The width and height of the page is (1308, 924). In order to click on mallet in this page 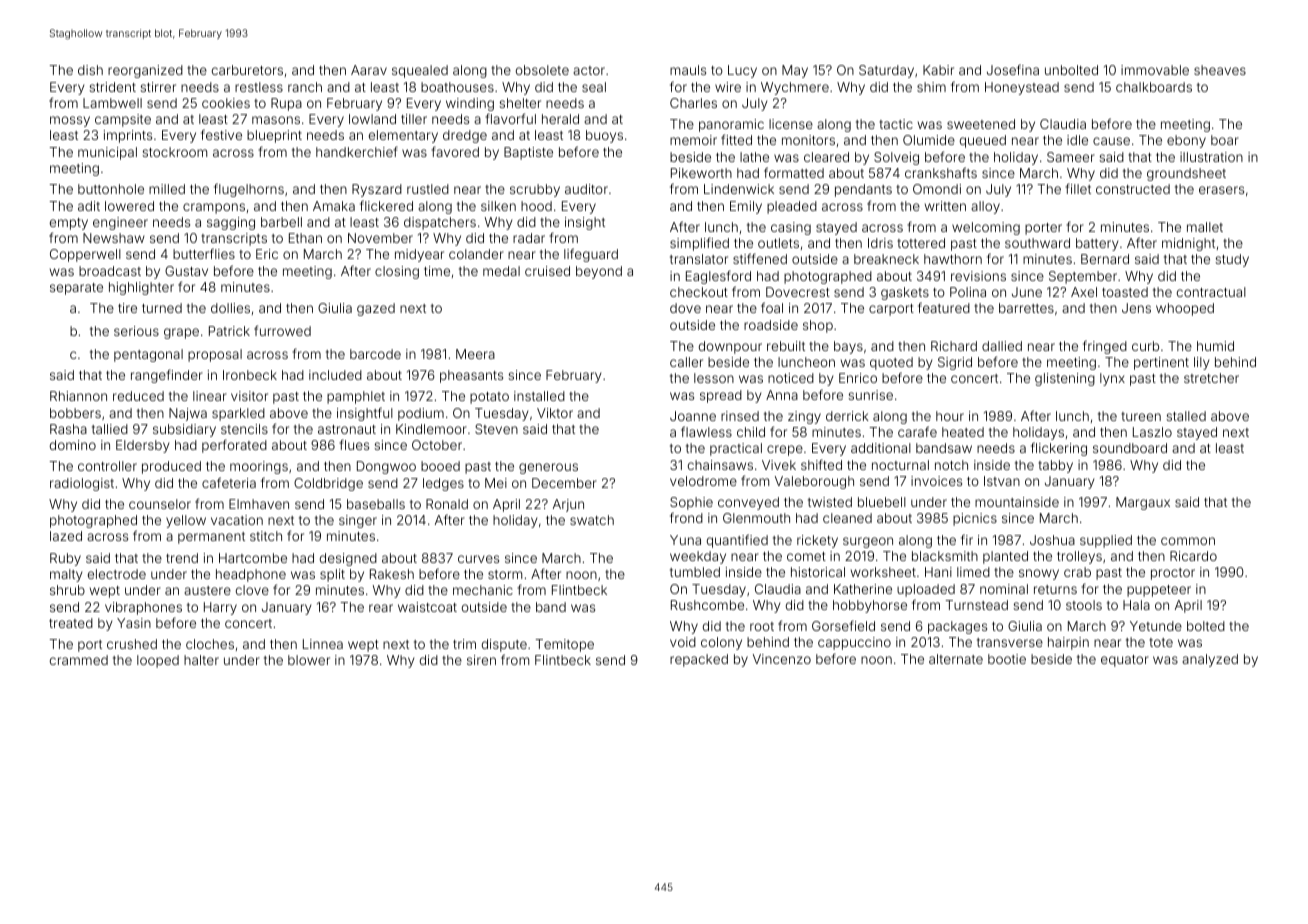, I will do `click(1205, 227)`.
